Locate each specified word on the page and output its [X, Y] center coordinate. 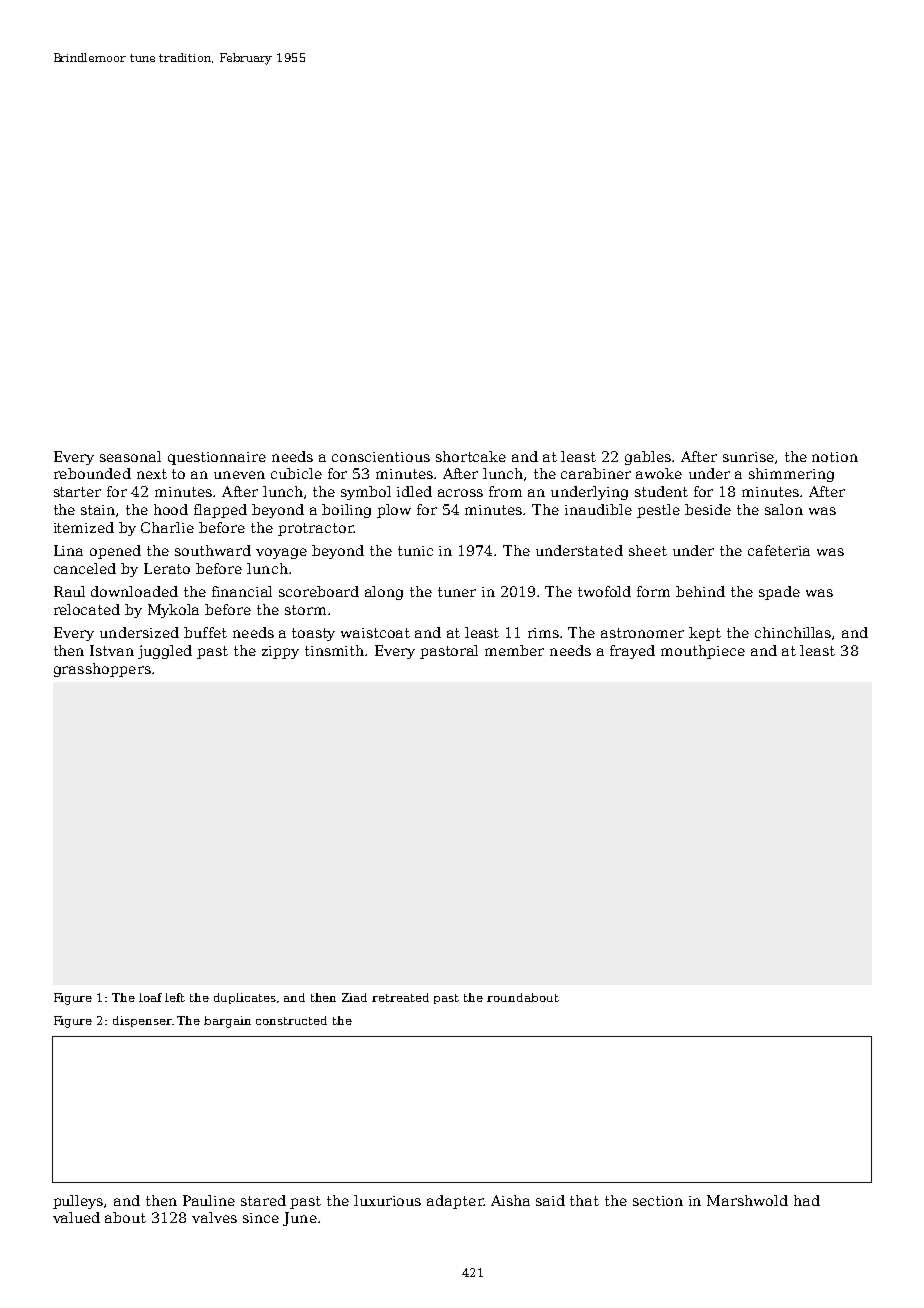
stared [263, 1200]
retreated [400, 997]
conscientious [381, 457]
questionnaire [217, 458]
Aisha [510, 1200]
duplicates [245, 998]
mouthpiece [703, 652]
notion [835, 457]
